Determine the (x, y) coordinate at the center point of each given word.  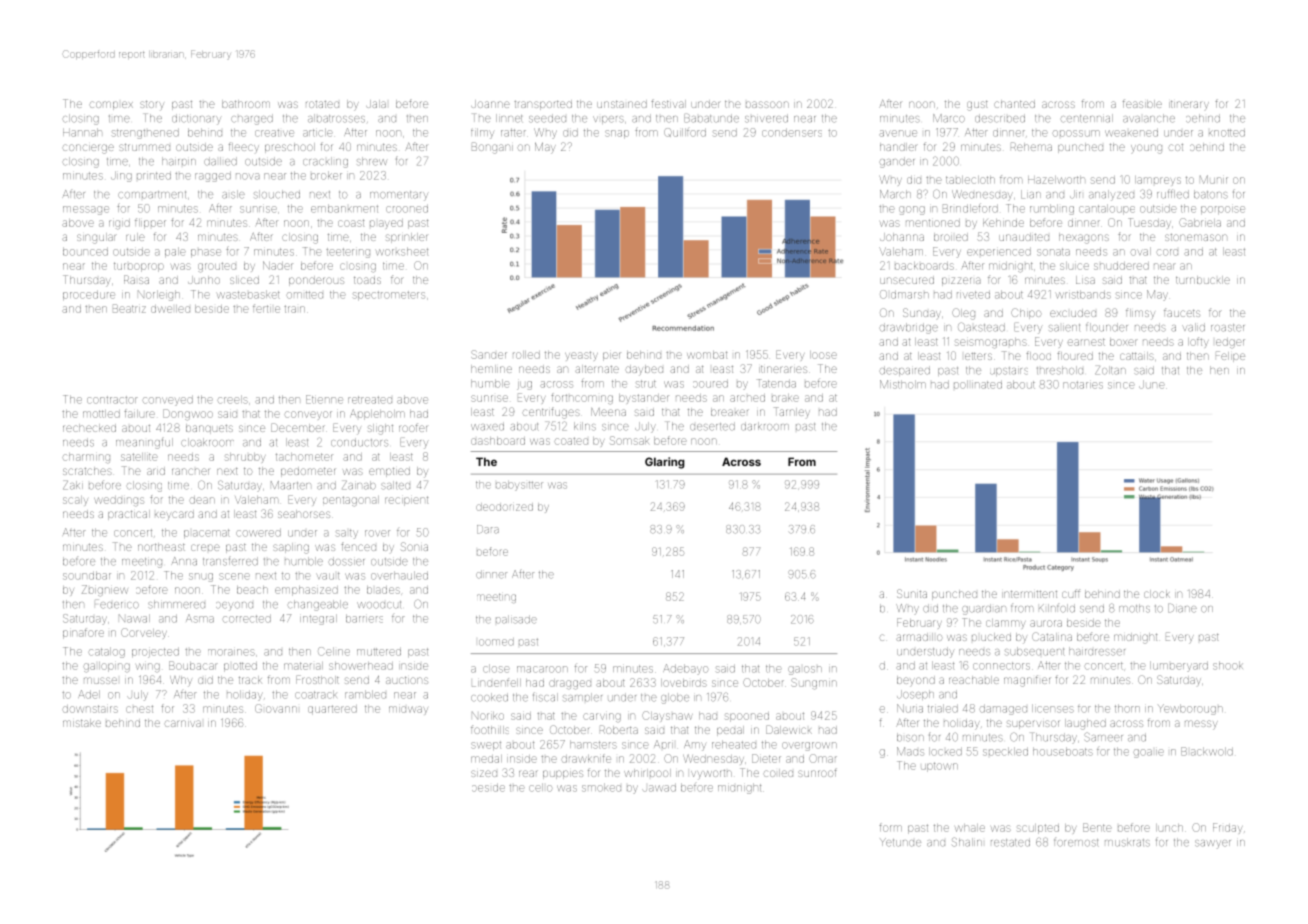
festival (668, 103)
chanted (1014, 104)
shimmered (176, 604)
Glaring (665, 463)
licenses (1053, 708)
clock (1157, 594)
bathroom (246, 104)
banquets (209, 429)
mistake (82, 723)
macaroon (542, 669)
